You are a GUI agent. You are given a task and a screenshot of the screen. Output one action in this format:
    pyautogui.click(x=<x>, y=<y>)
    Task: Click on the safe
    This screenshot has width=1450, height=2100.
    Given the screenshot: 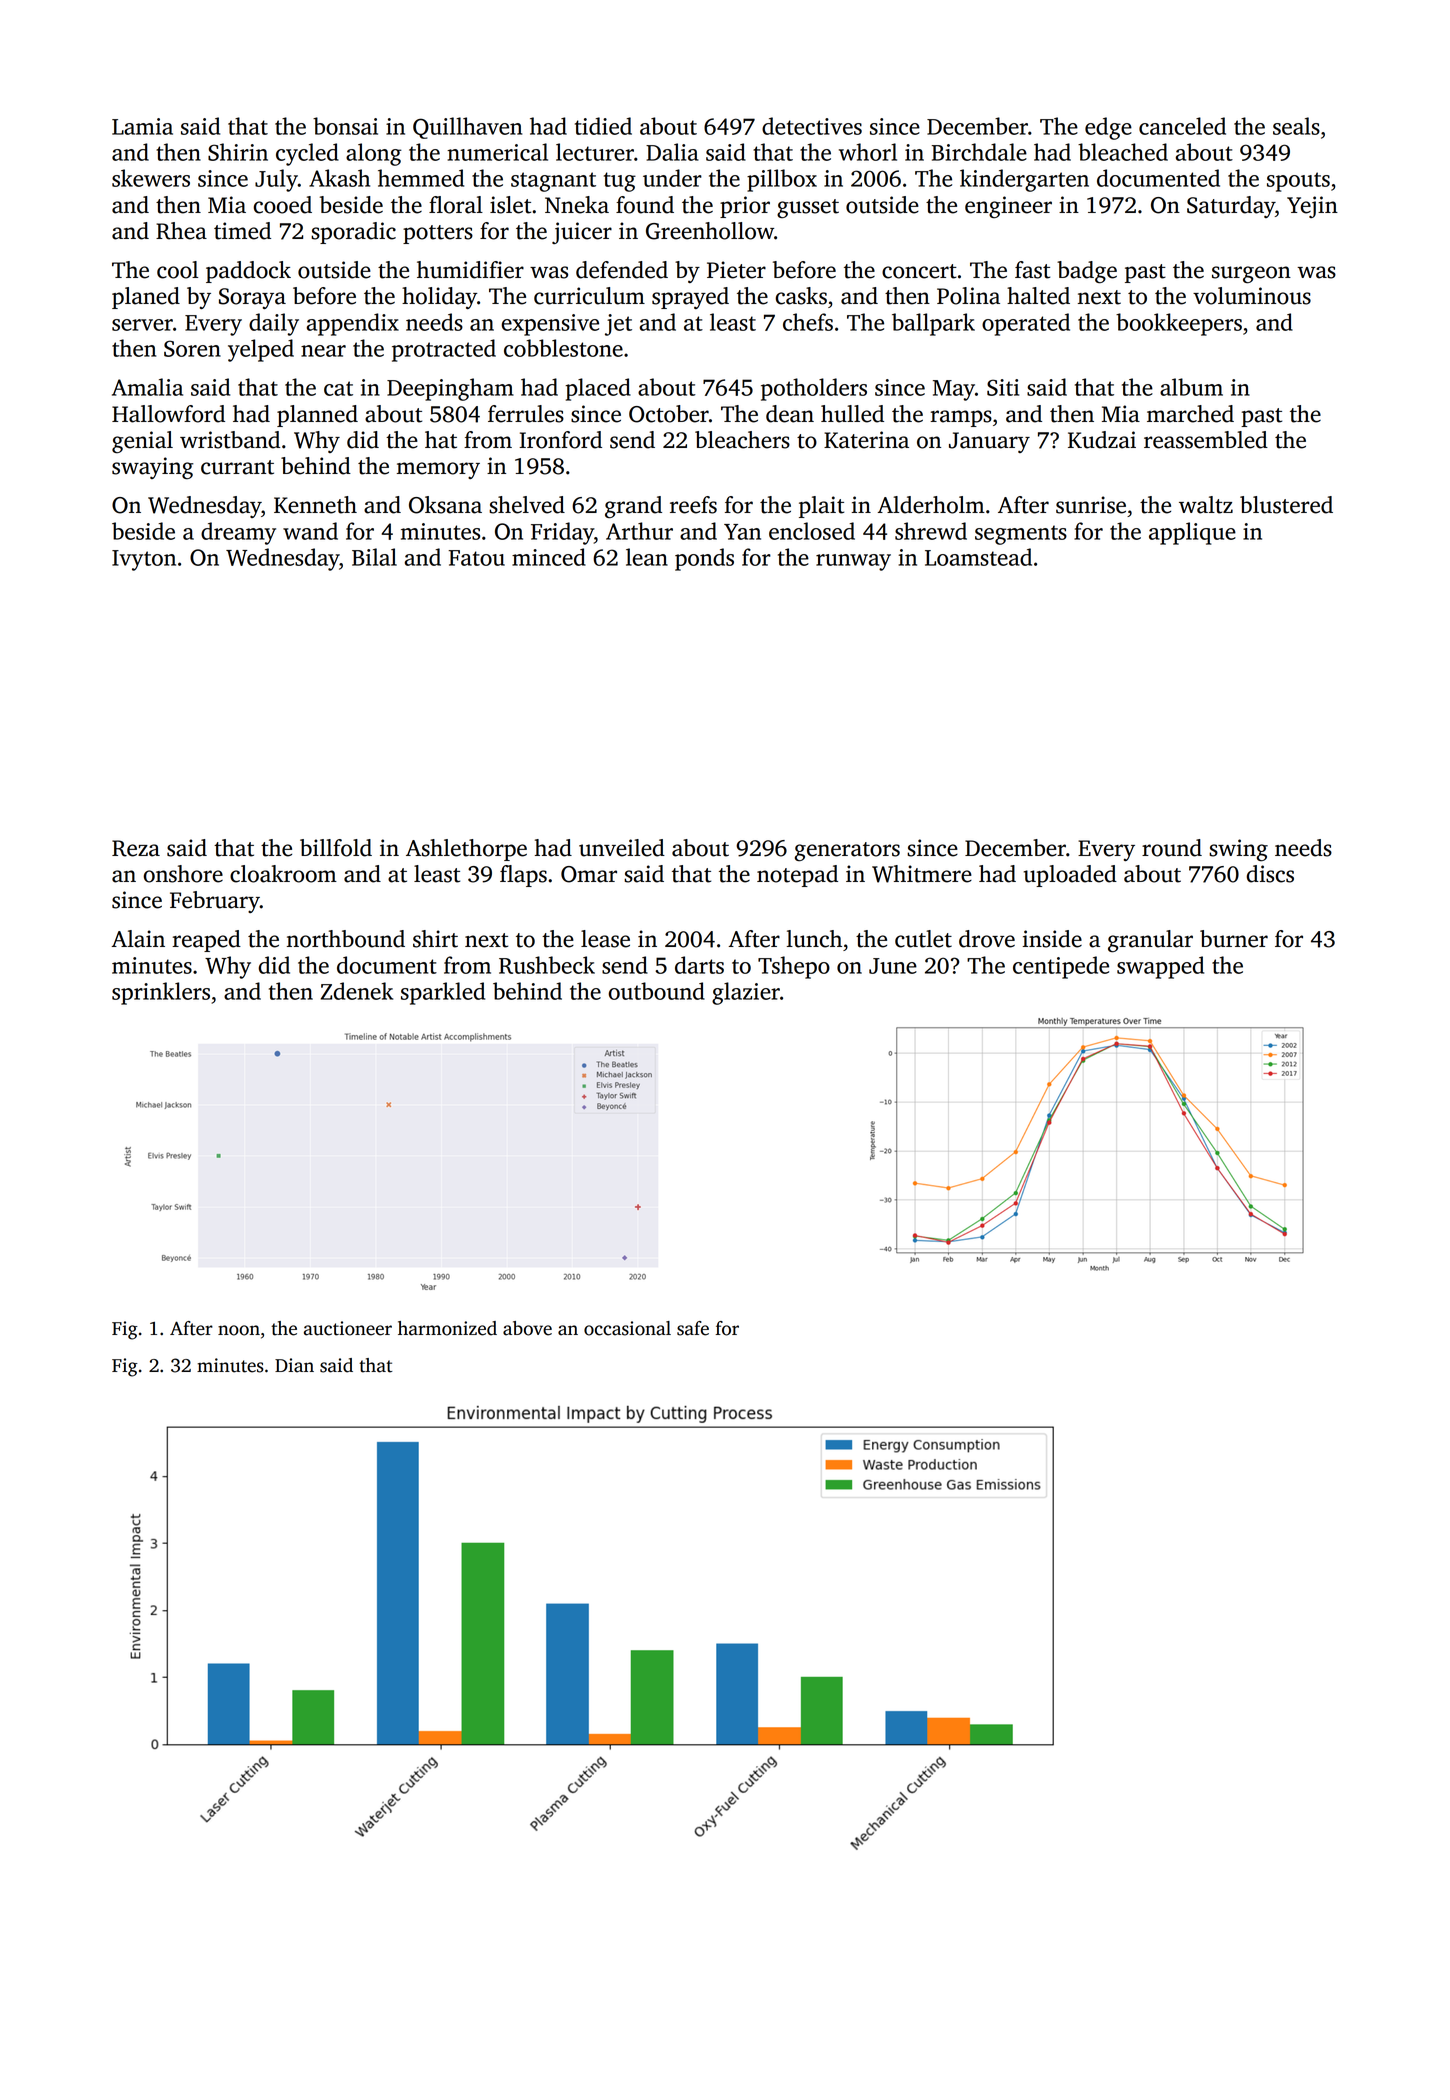 What is the action you would take?
    pyautogui.click(x=693, y=1328)
